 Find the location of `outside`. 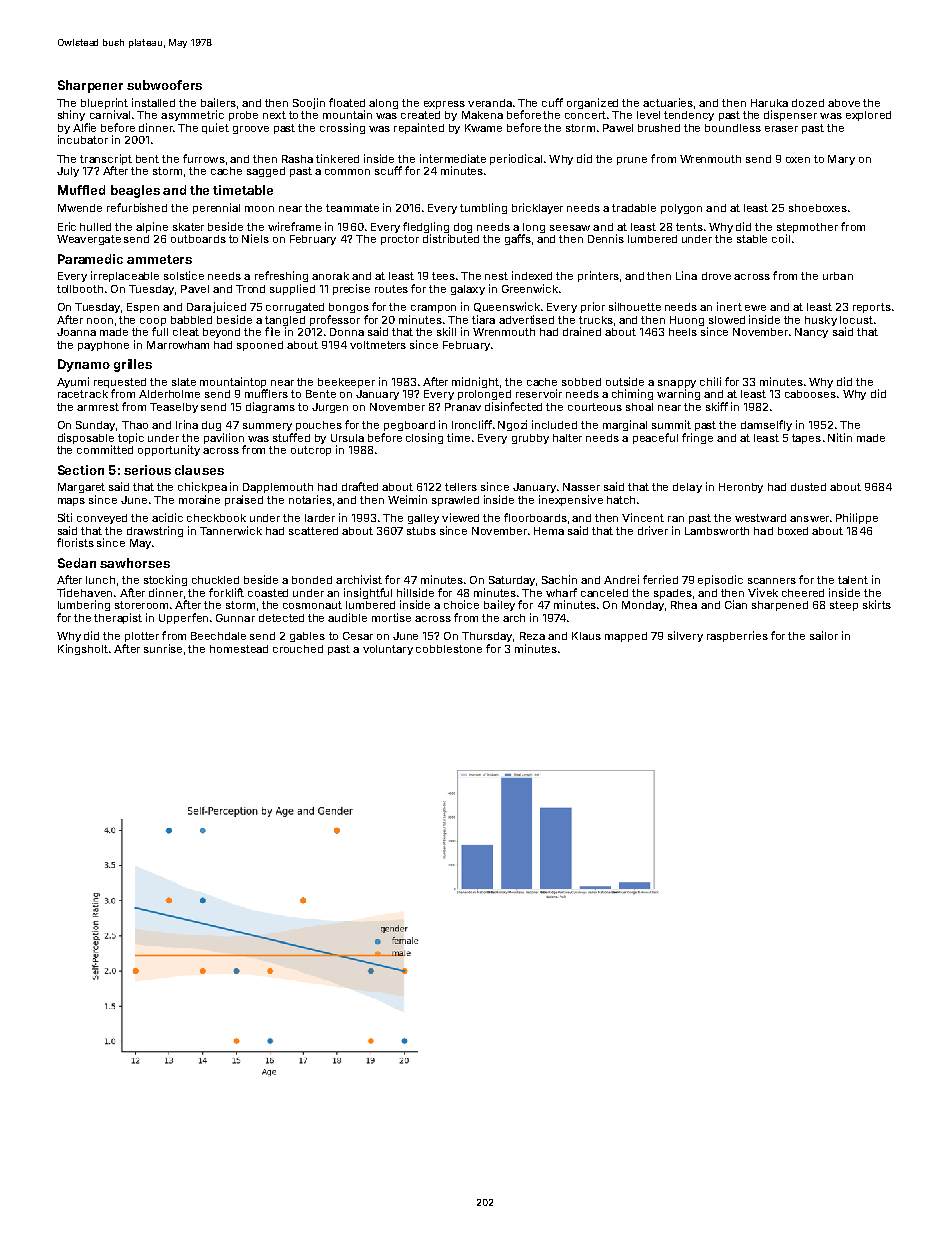

outside is located at coordinates (625, 381).
